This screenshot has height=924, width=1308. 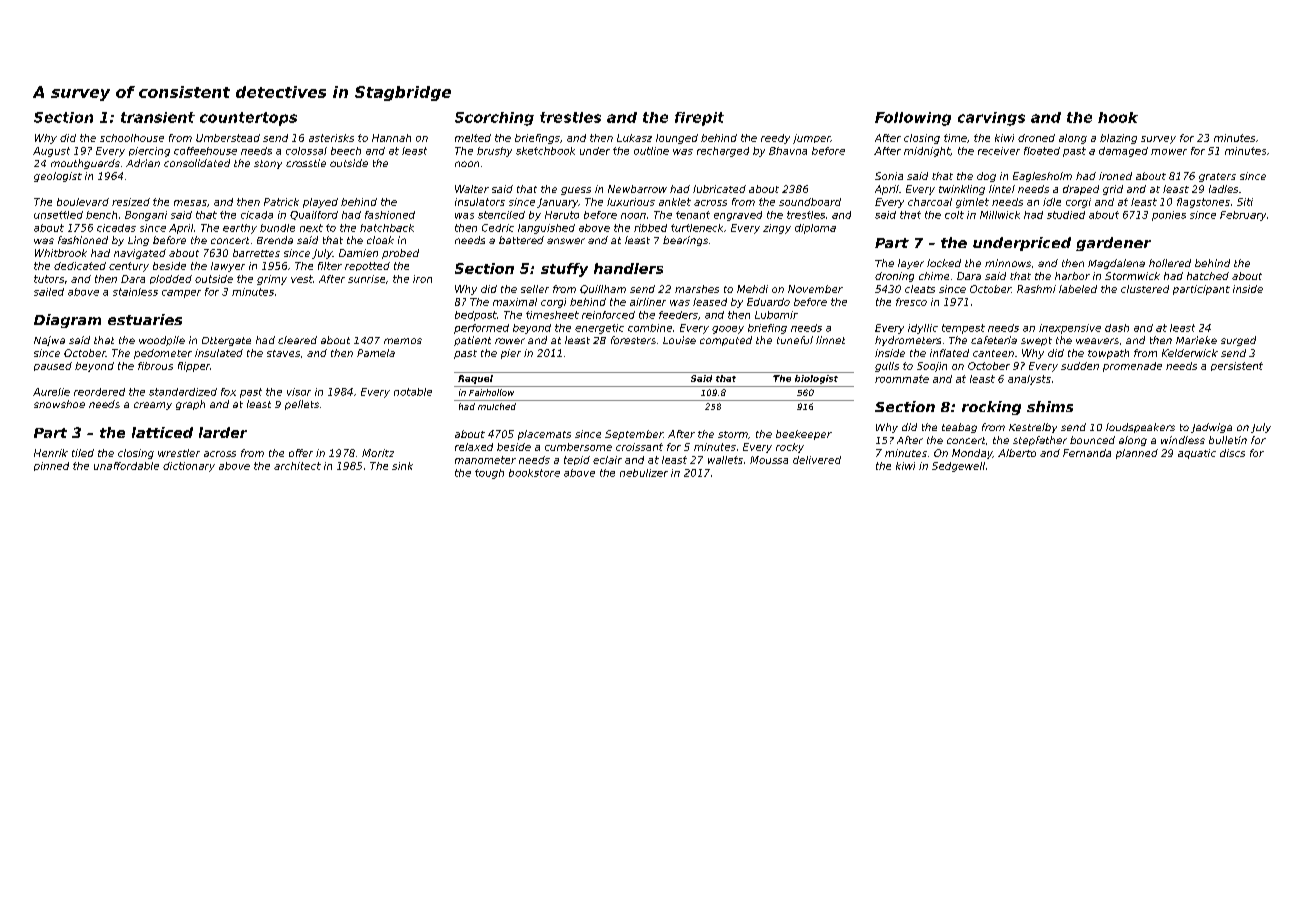 I want to click on hook, so click(x=1118, y=117).
